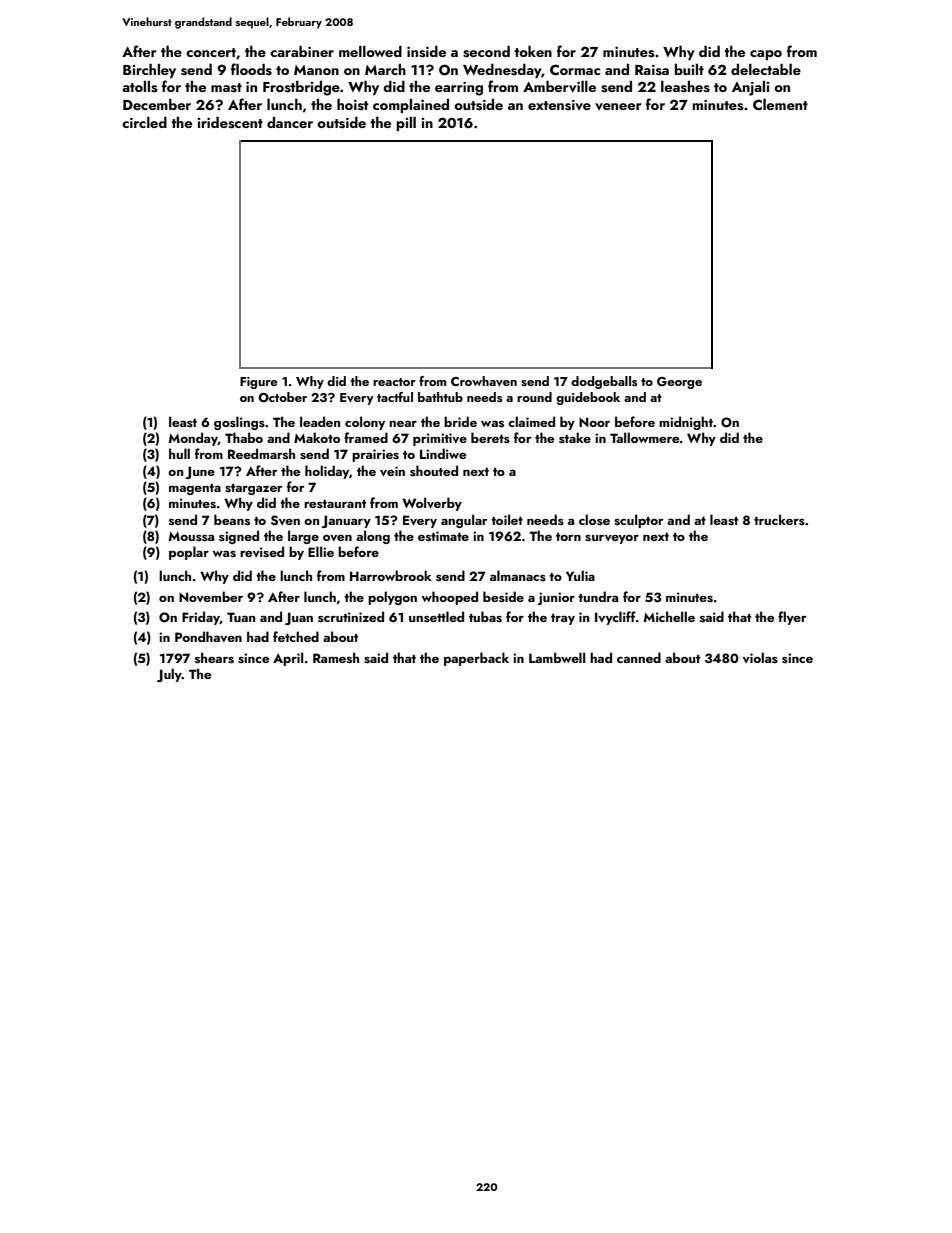  What do you see at coordinates (251, 69) in the image?
I see `floods` at bounding box center [251, 69].
